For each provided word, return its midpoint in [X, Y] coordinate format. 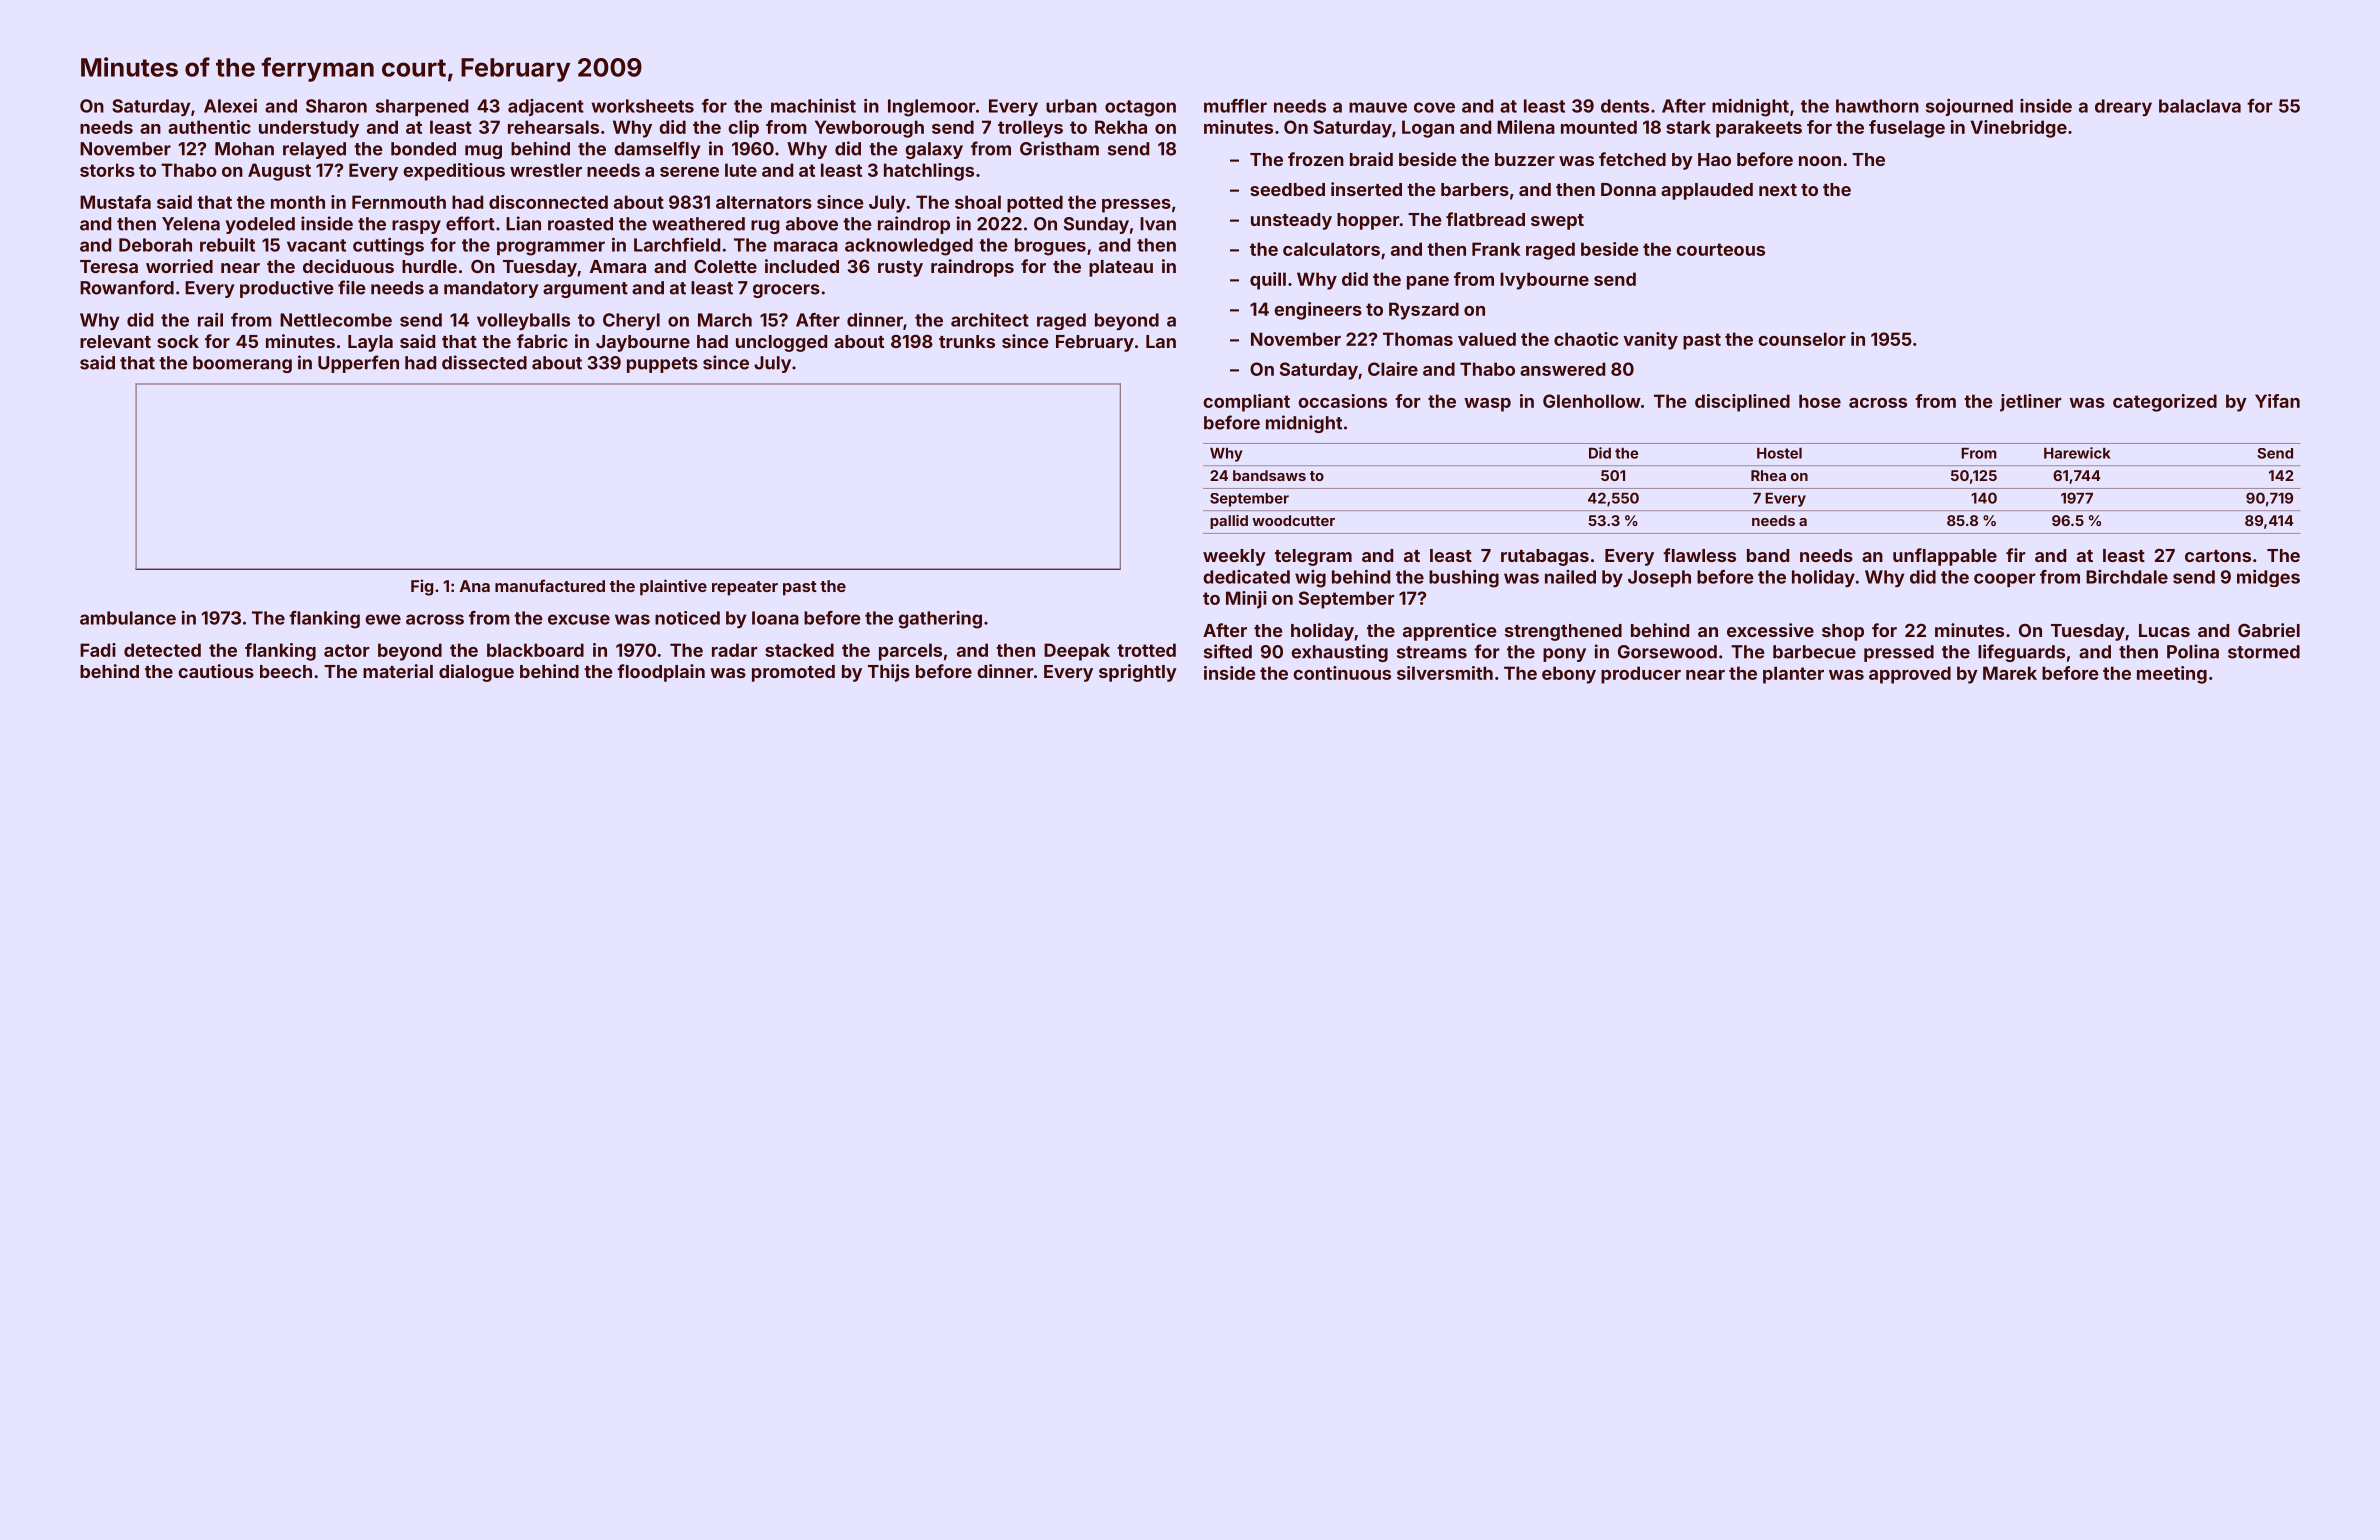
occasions [1342, 401]
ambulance [128, 618]
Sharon [336, 106]
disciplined [1742, 403]
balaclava [2200, 106]
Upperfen [358, 364]
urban [1071, 106]
